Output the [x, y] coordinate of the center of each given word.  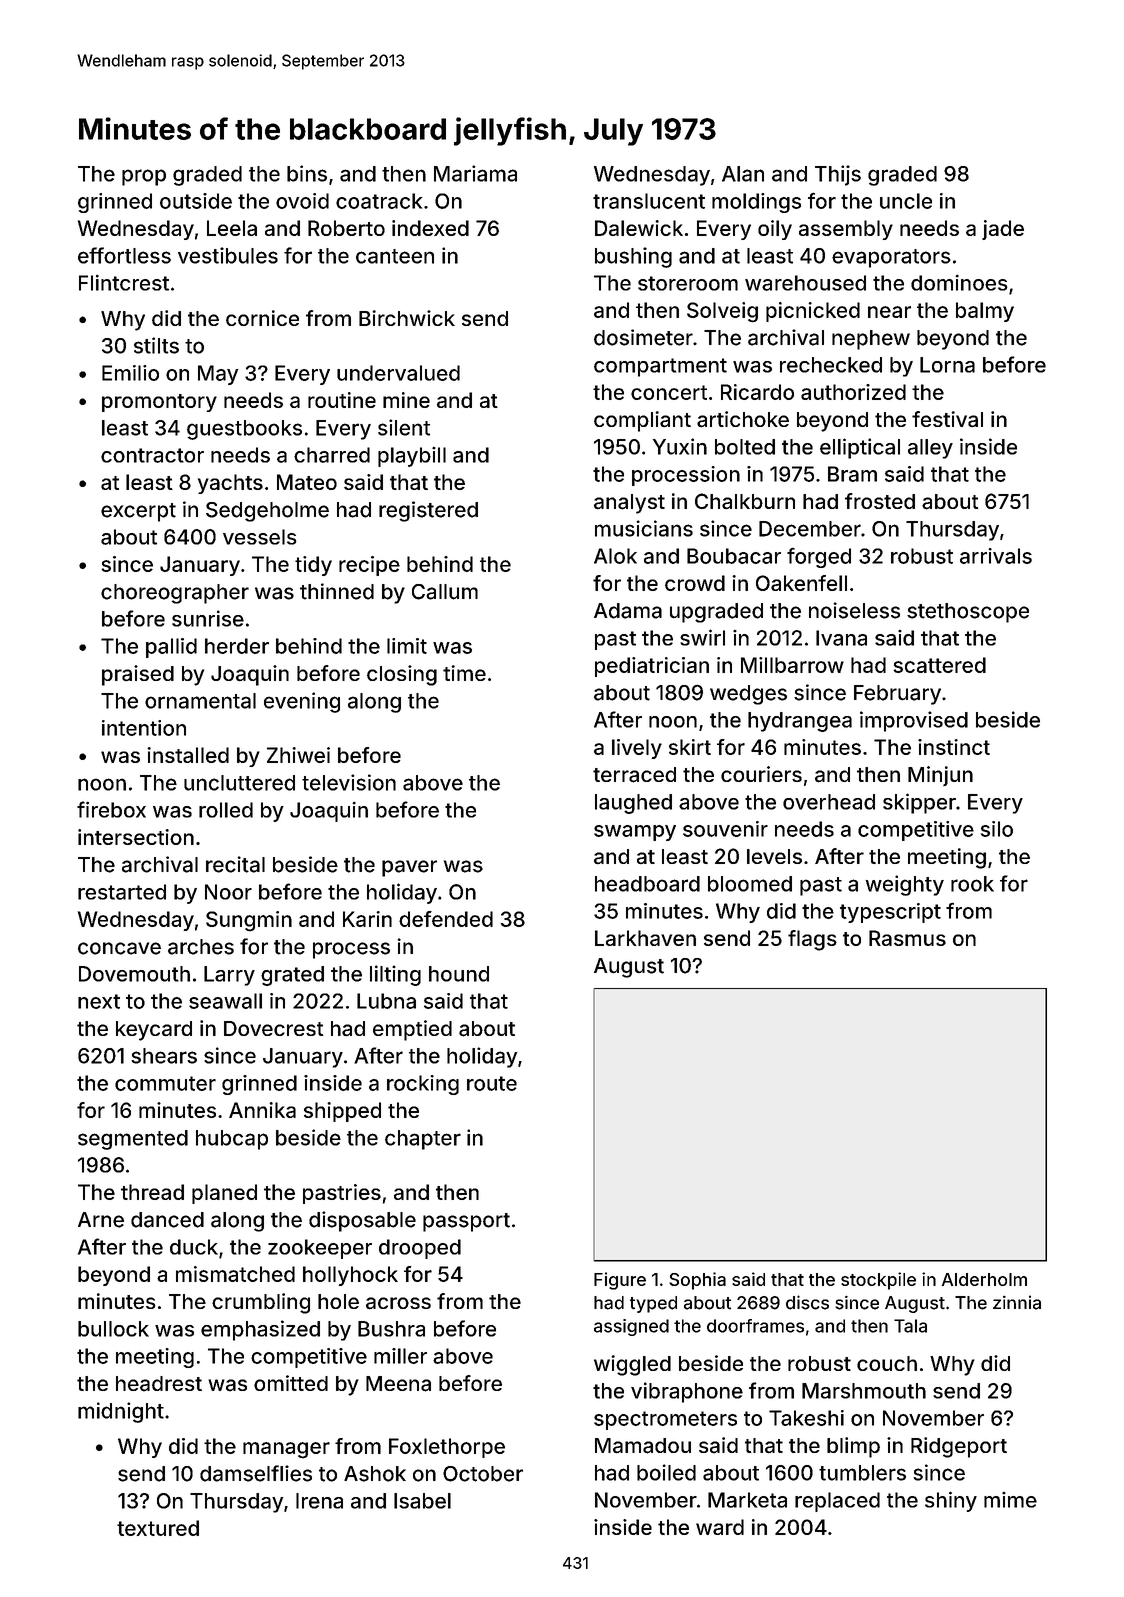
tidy [313, 566]
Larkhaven [645, 938]
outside [196, 201]
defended [446, 919]
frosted [880, 501]
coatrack [379, 201]
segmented [133, 1140]
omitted [291, 1383]
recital [235, 864]
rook [972, 884]
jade [1003, 230]
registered [428, 511]
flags [812, 940]
